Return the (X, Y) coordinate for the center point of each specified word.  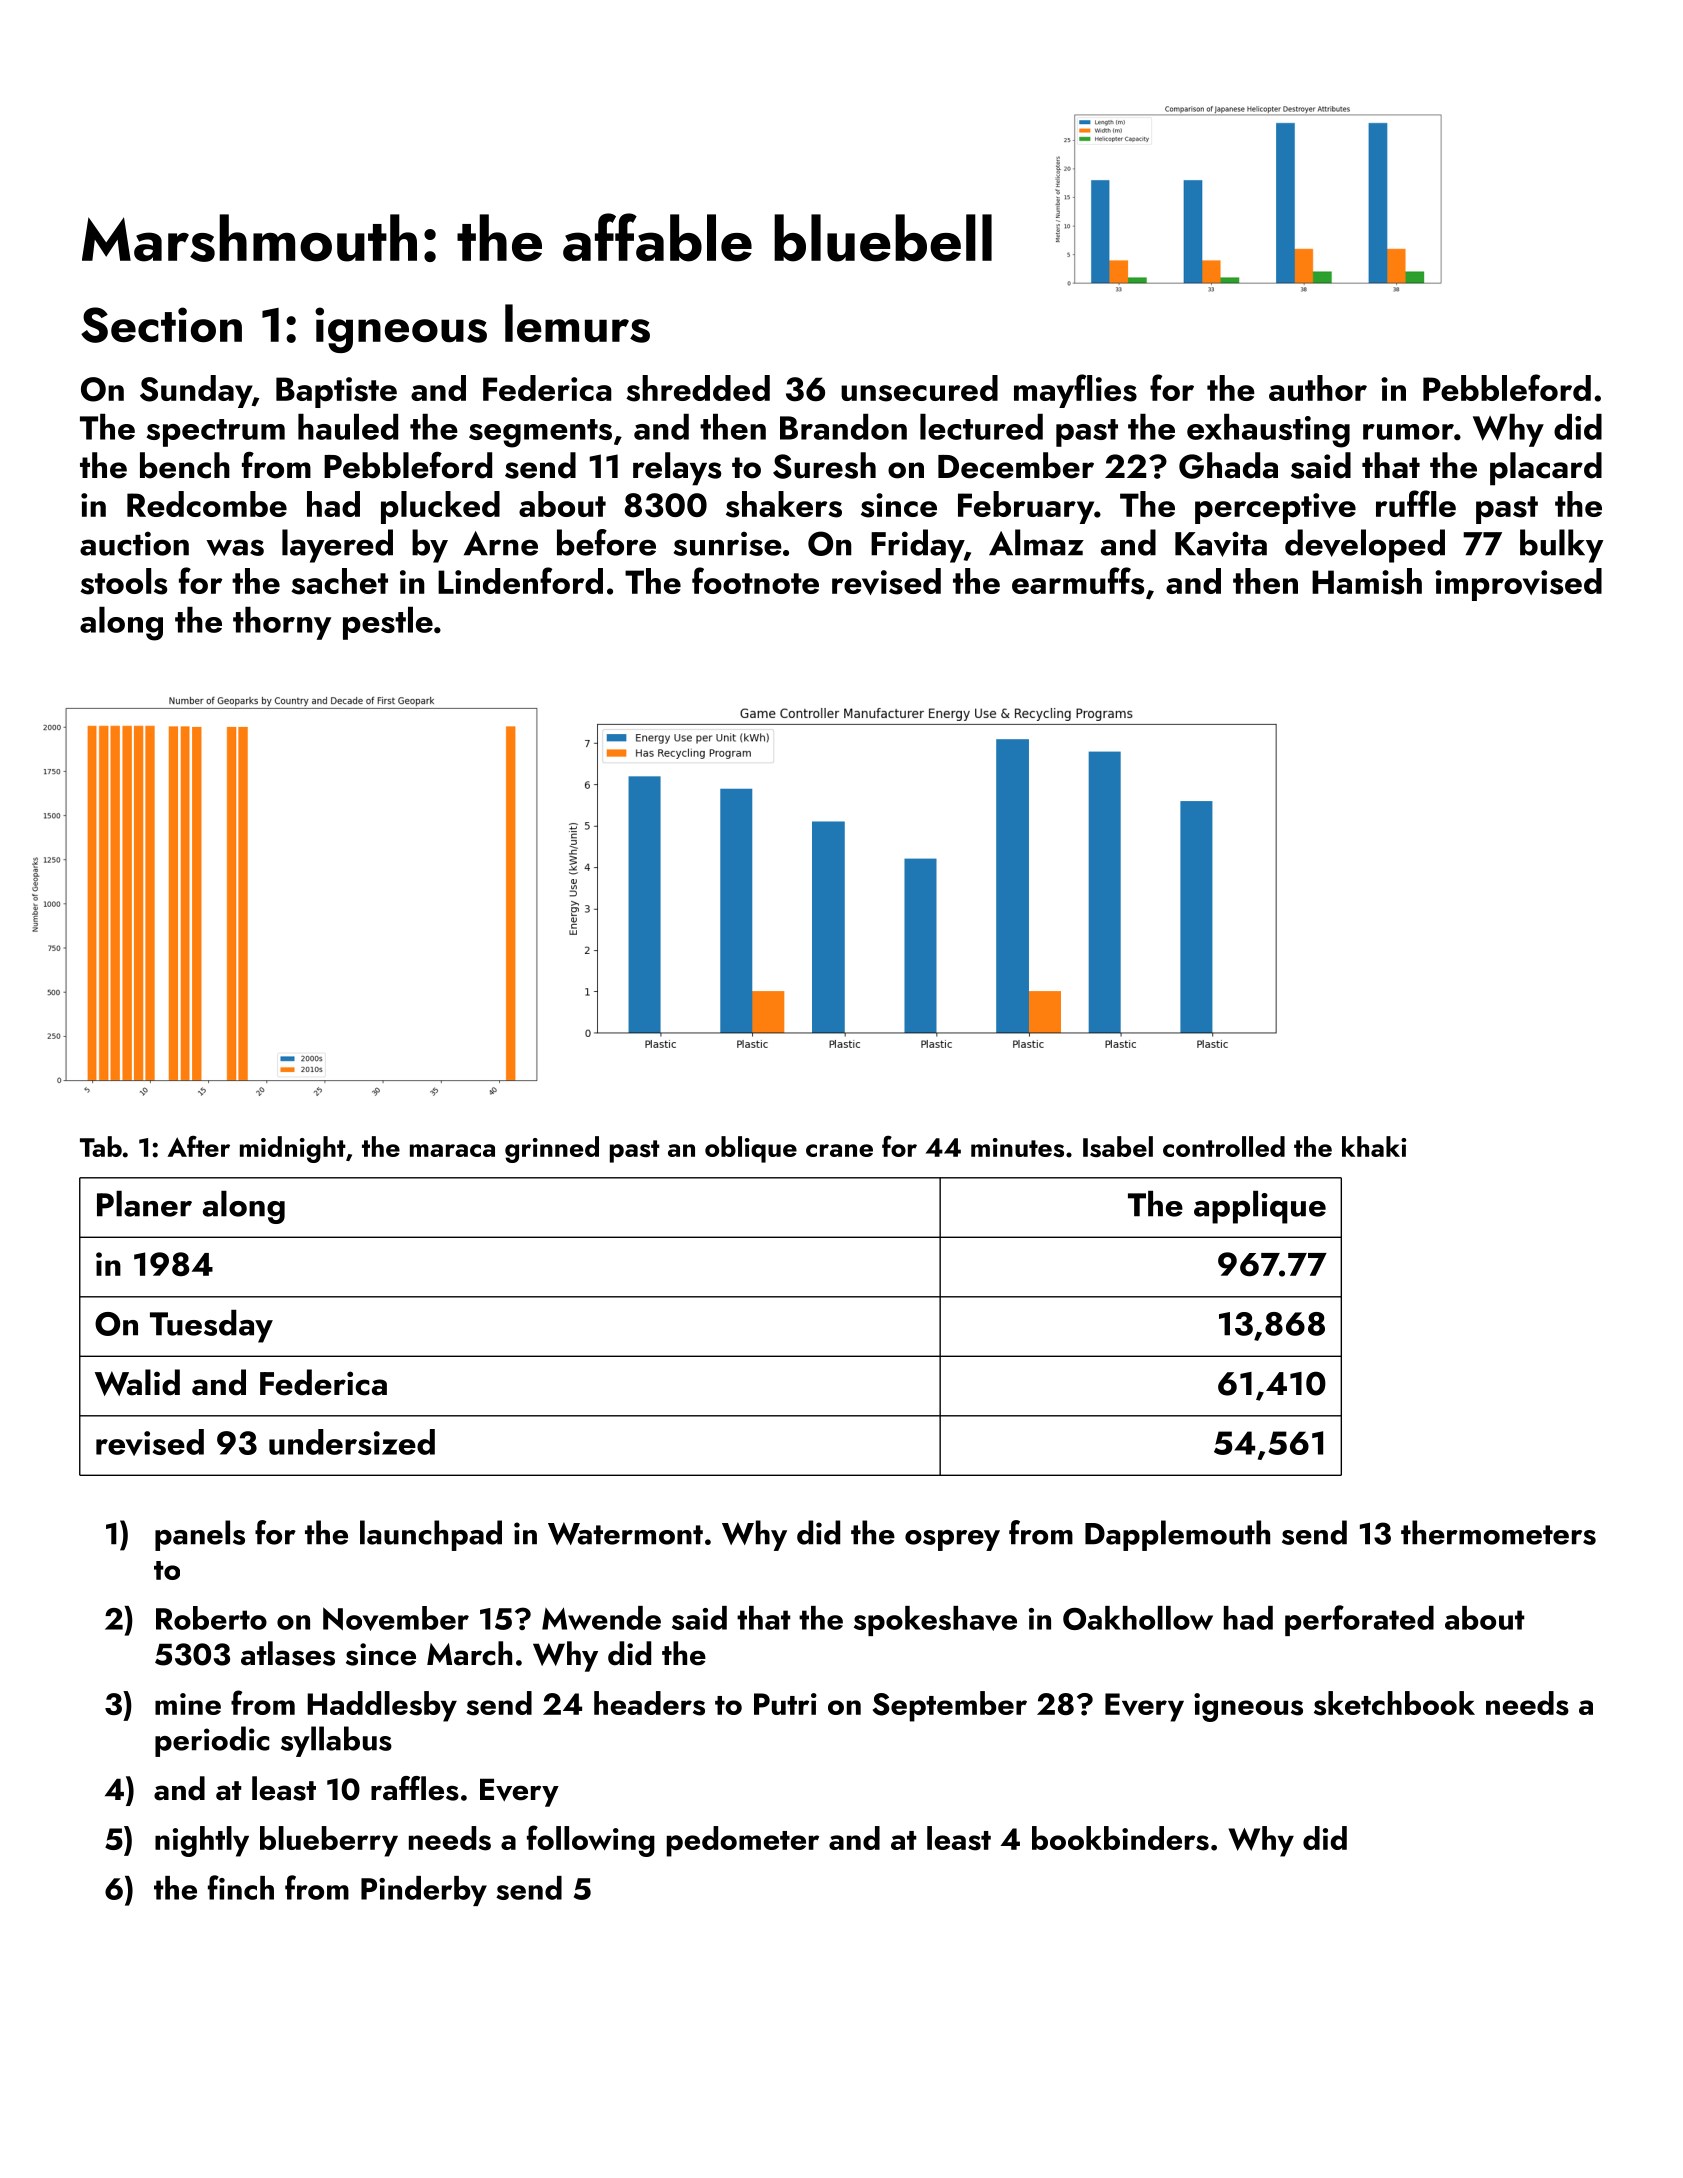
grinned (552, 1149)
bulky (1562, 546)
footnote (755, 580)
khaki (1374, 1146)
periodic (212, 1741)
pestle (388, 623)
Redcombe (207, 504)
